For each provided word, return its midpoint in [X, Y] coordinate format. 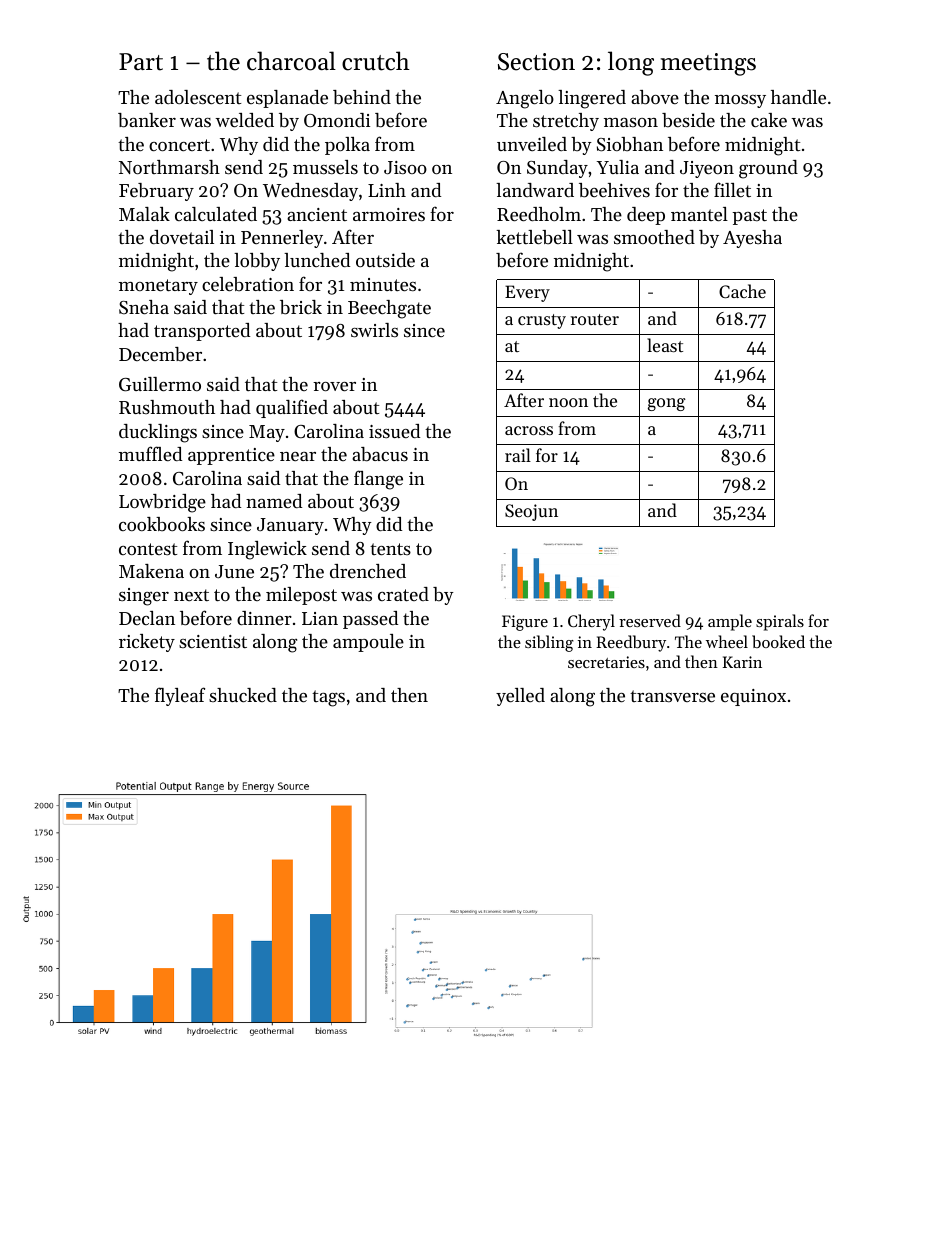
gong [667, 404]
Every [527, 293]
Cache [742, 291]
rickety [147, 643]
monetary [158, 287]
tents [390, 549]
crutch [376, 61]
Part [141, 62]
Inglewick [267, 550]
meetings [708, 64]
